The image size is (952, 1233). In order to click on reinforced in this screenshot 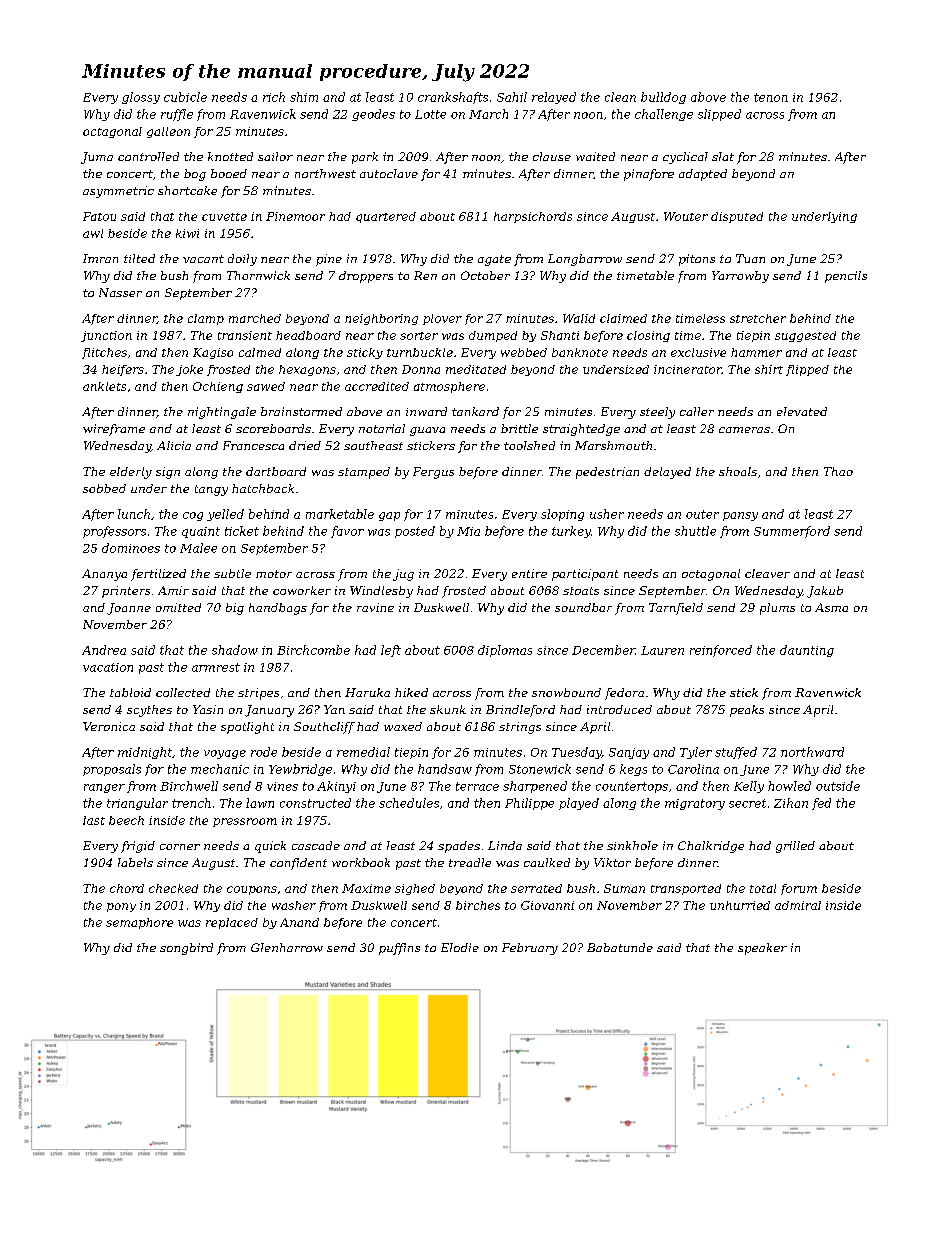, I will do `click(721, 651)`.
